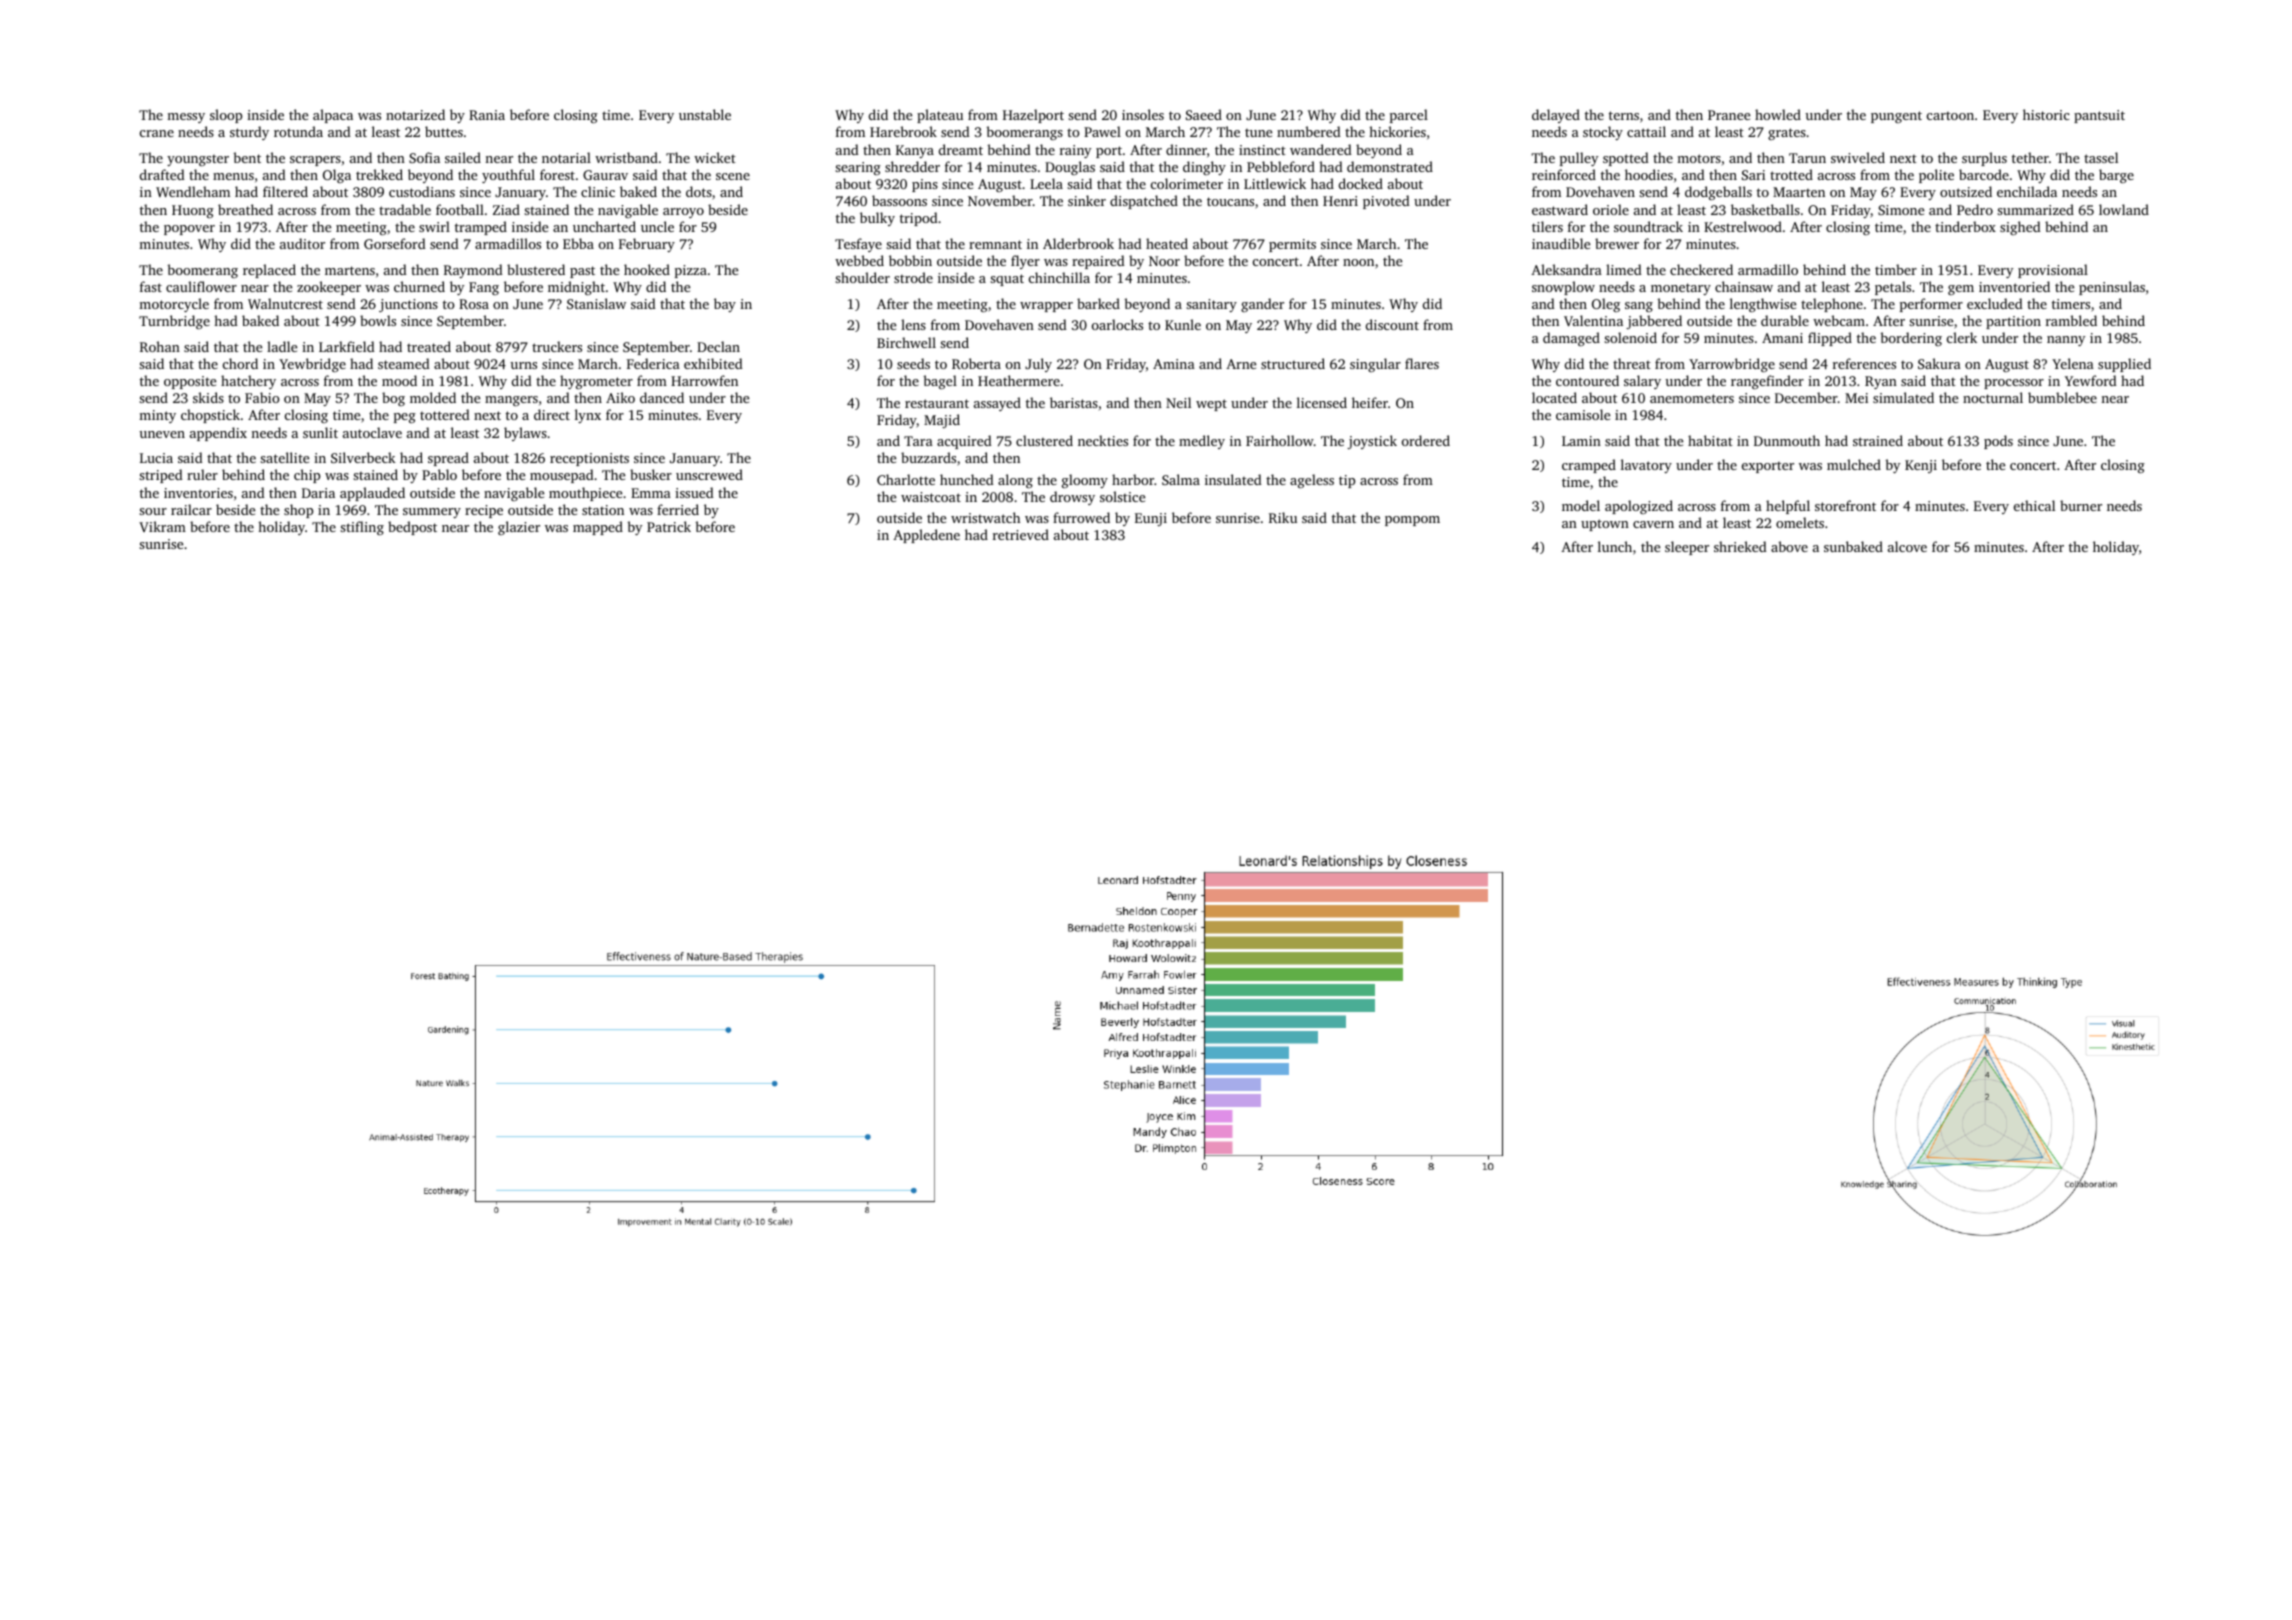 The width and height of the image is (2292, 1620). Describe the element at coordinates (1632, 363) in the image. I see `threat` at that location.
